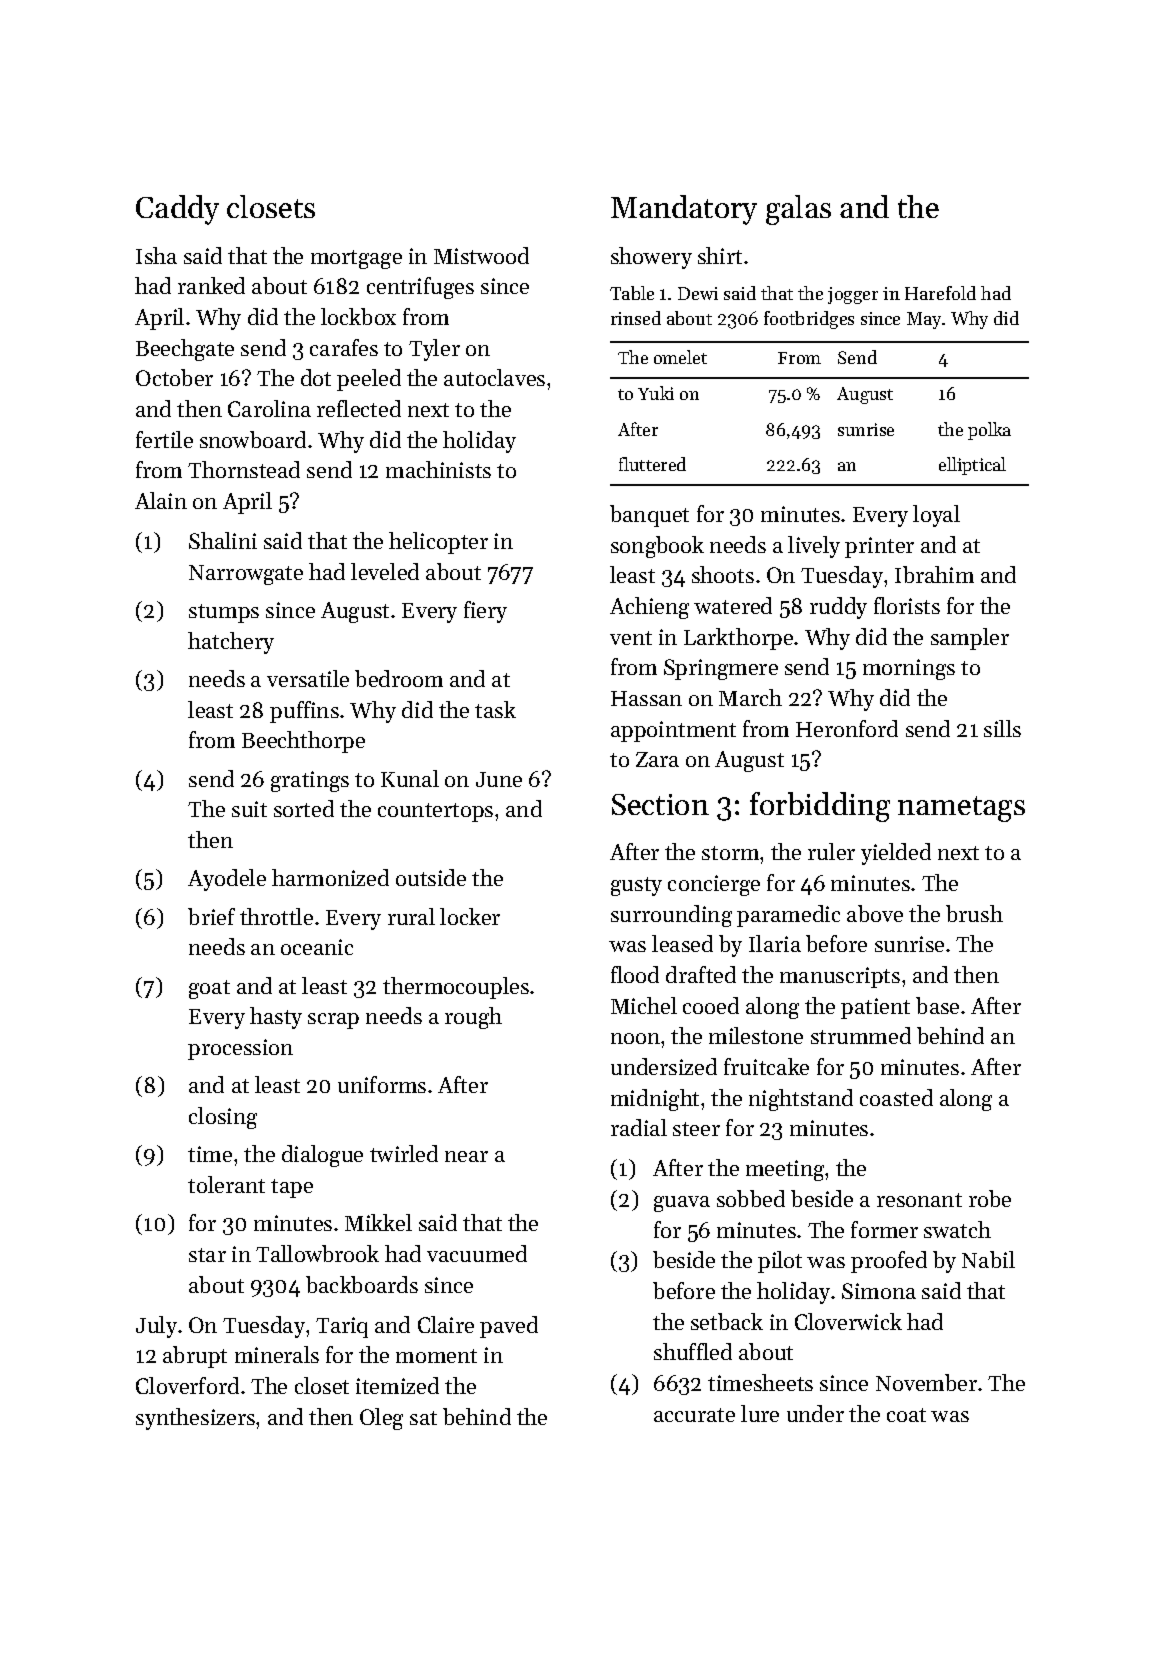  I want to click on synthesizers, so click(195, 1419).
